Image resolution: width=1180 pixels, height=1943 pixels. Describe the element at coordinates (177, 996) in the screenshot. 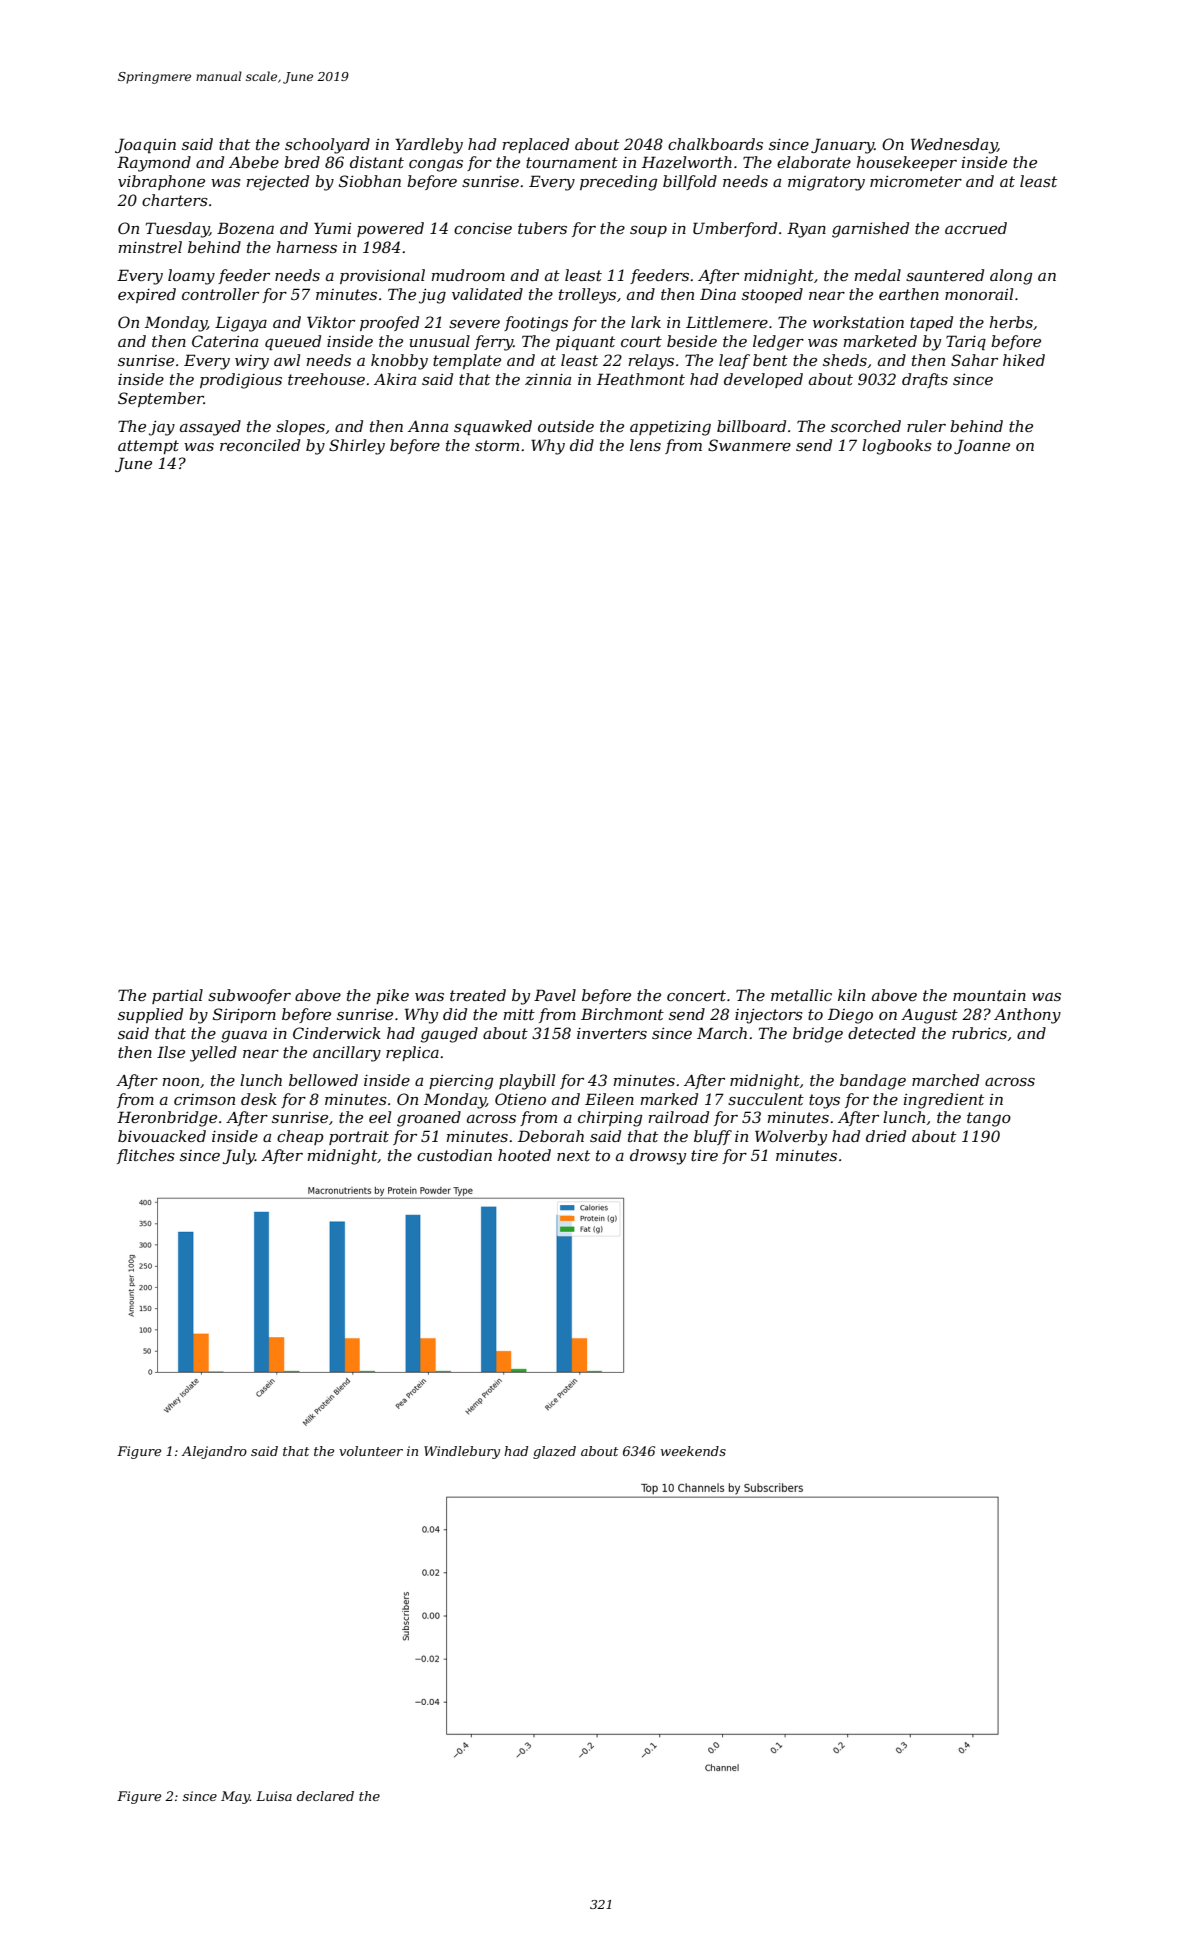

I see `partial` at that location.
